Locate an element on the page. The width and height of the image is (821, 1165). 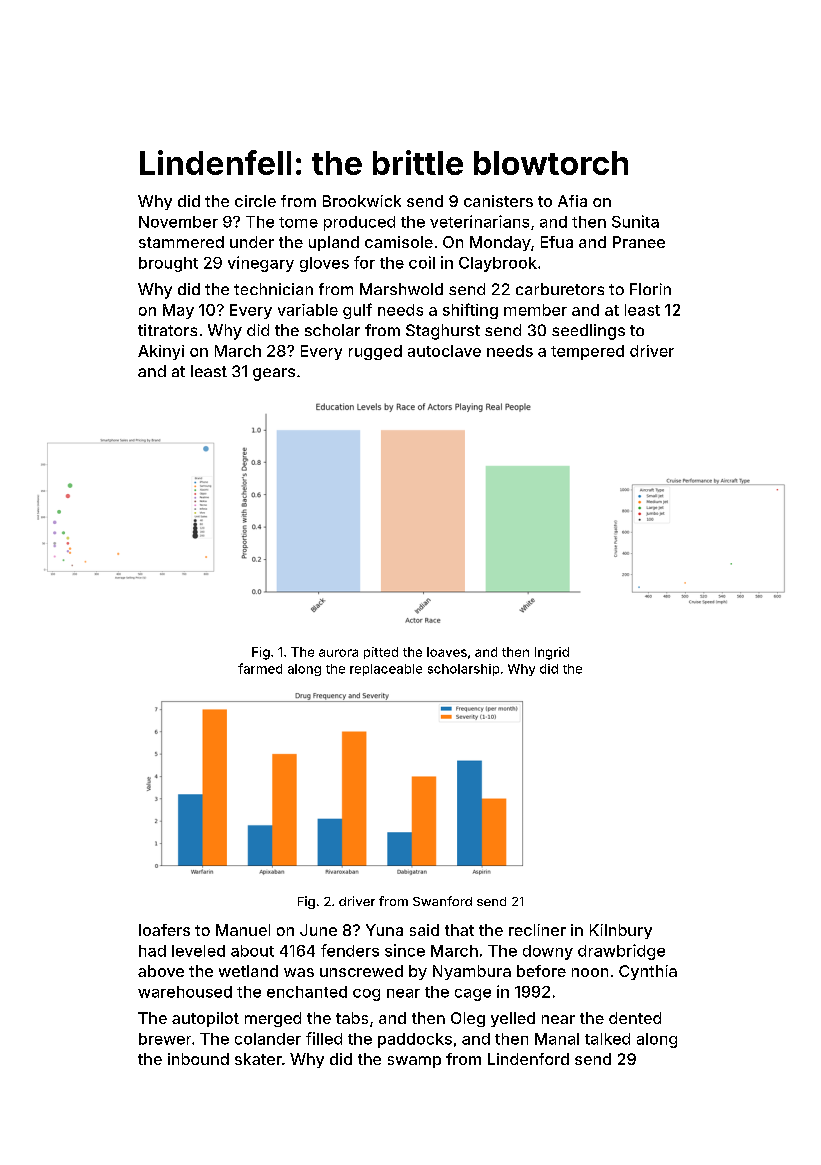
Akinyi is located at coordinates (161, 352).
